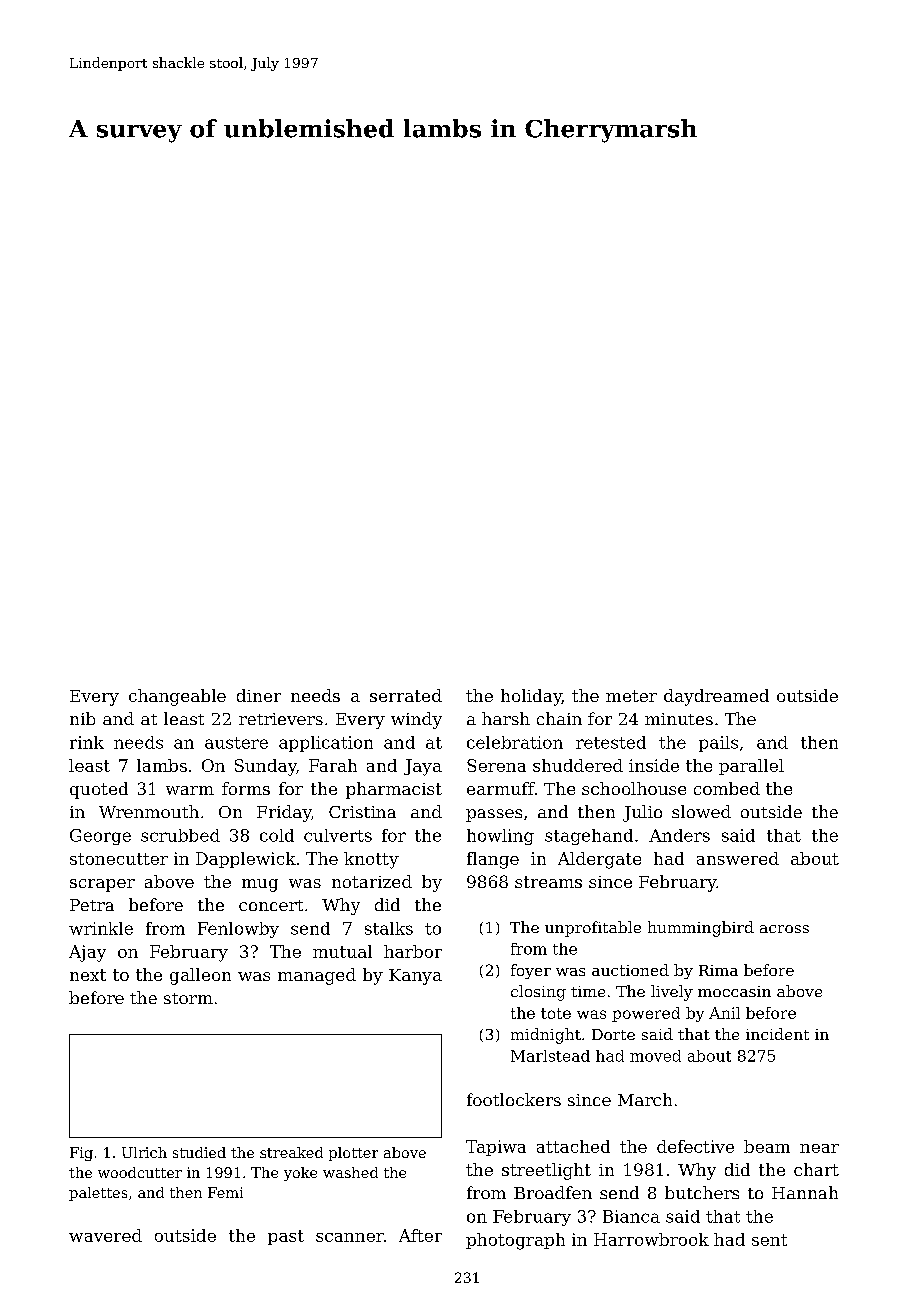 The height and width of the document is (1316, 908). I want to click on changeable, so click(177, 697).
